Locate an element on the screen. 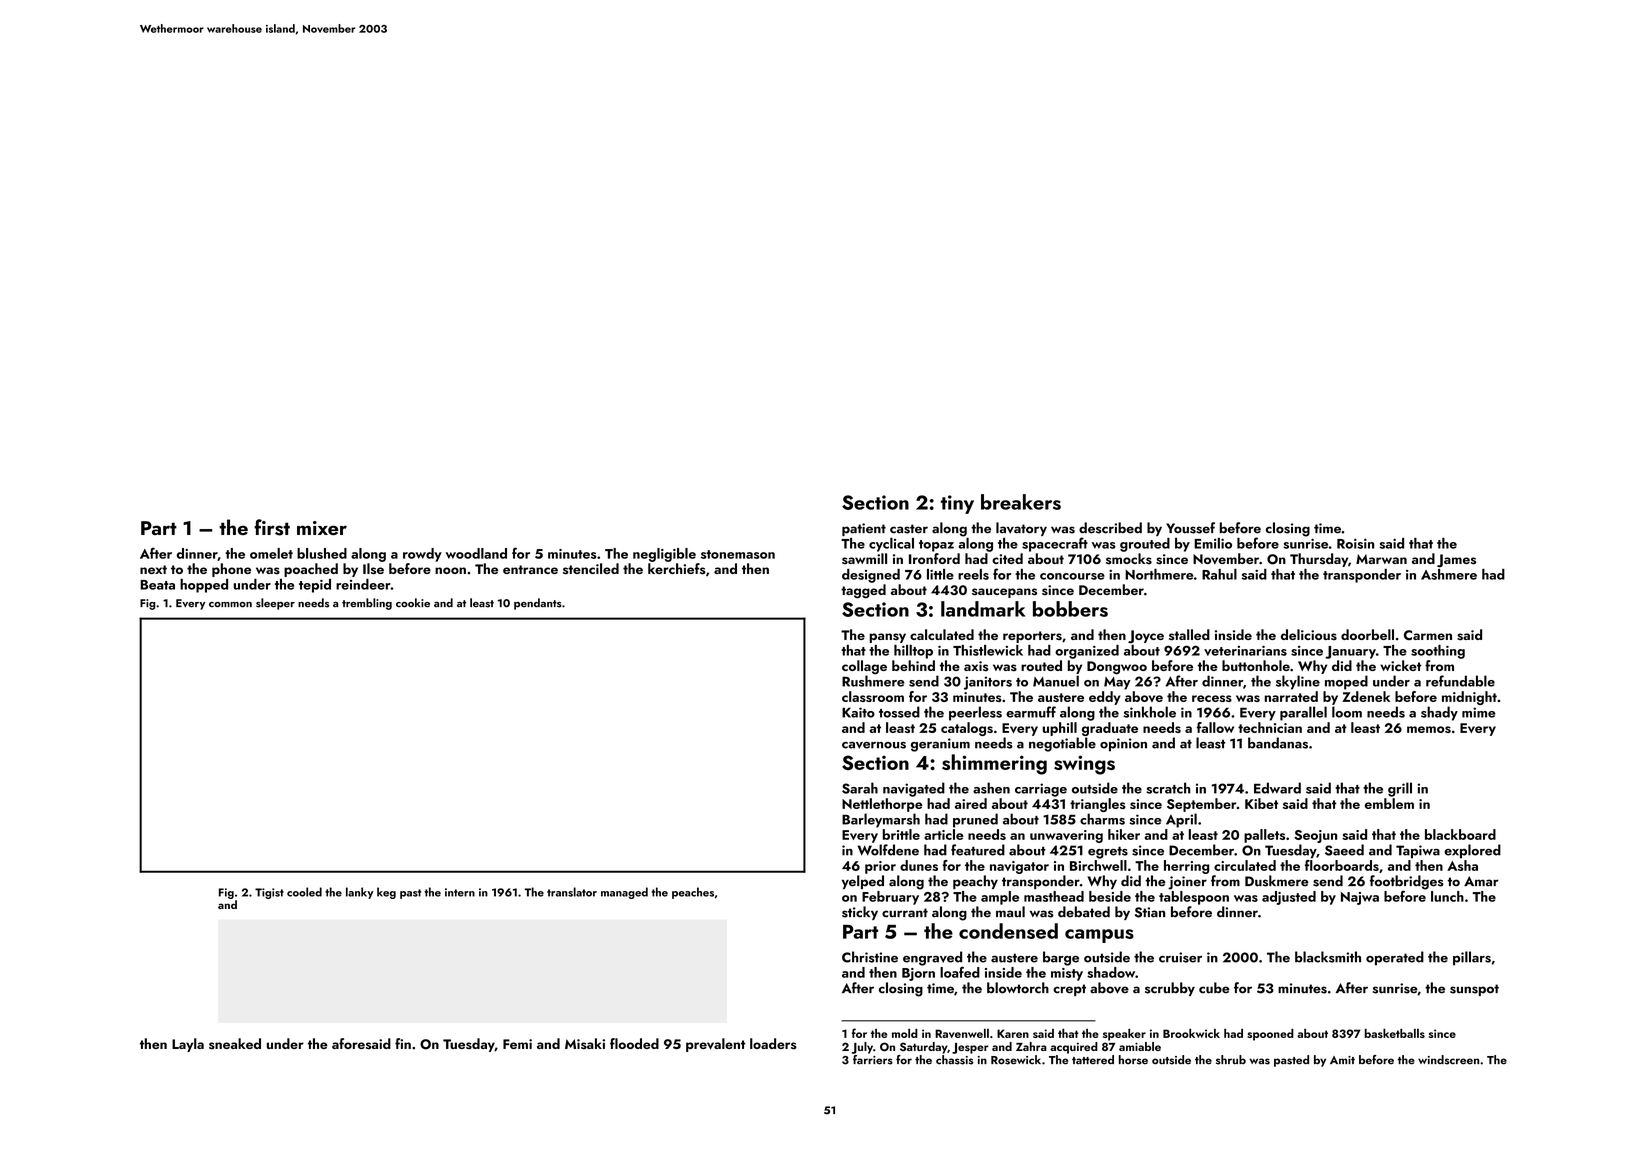  Sarah is located at coordinates (860, 788).
